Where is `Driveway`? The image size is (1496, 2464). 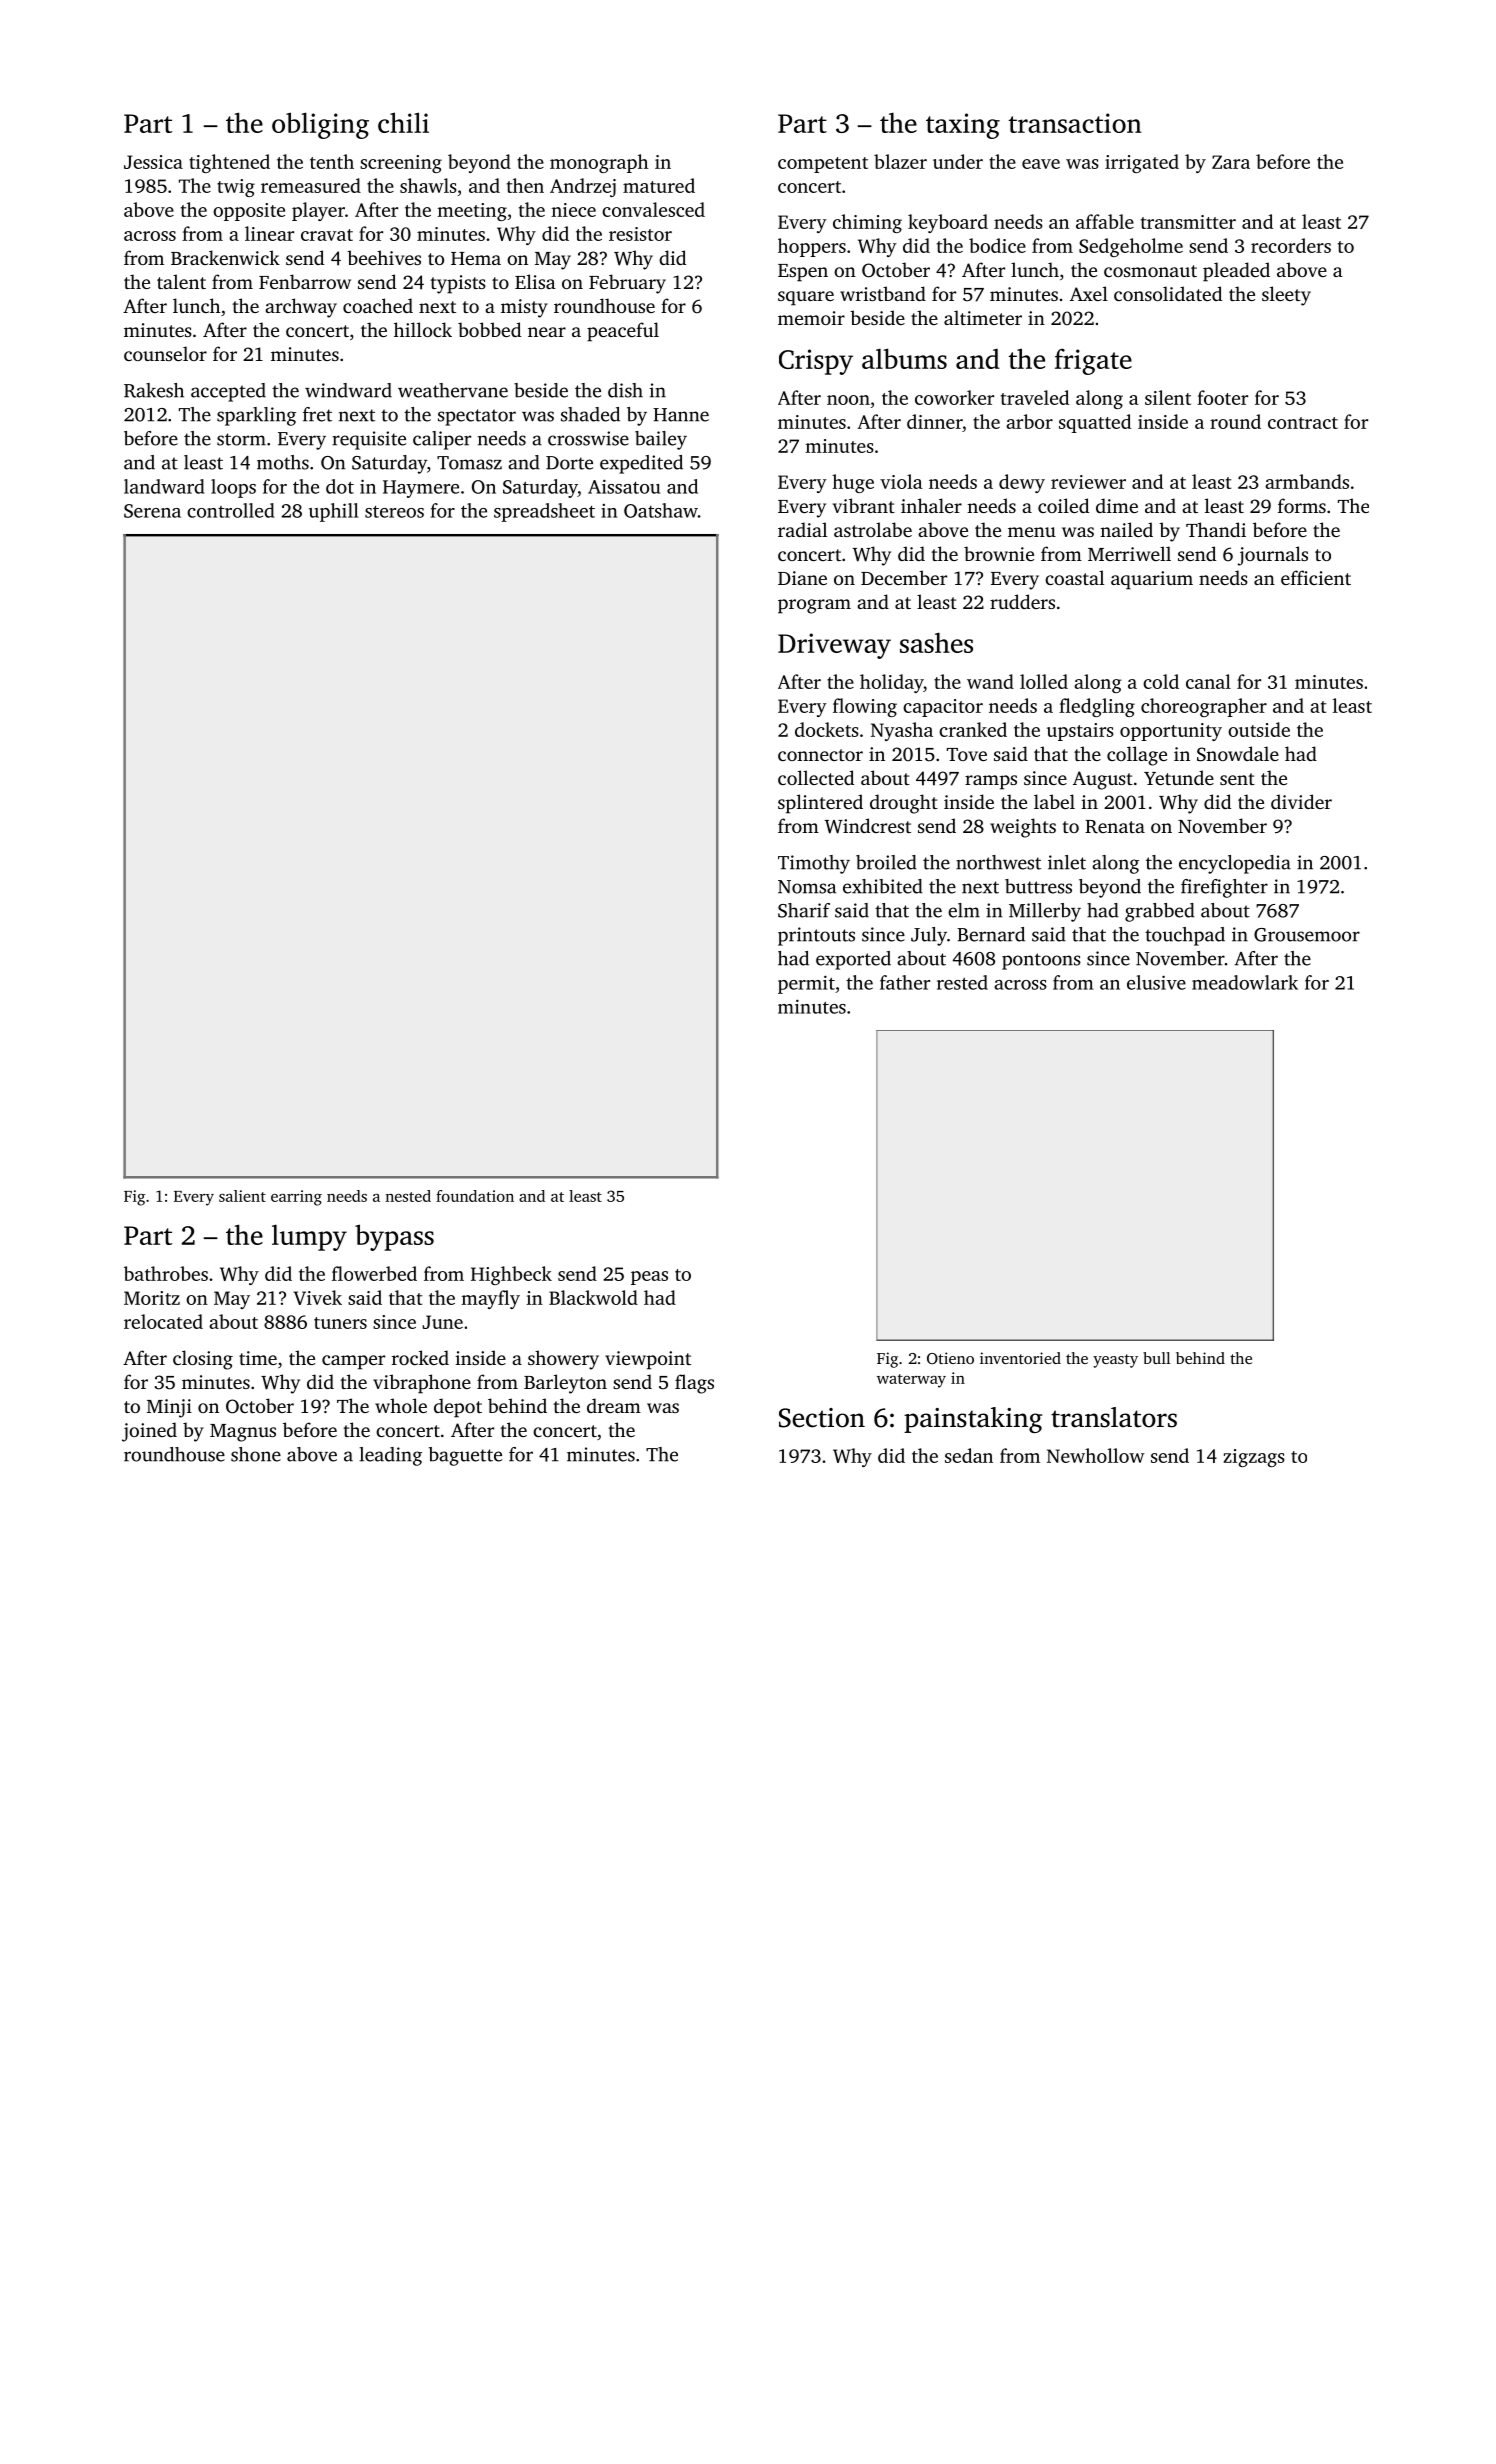
Driveway is located at coordinates (834, 646).
